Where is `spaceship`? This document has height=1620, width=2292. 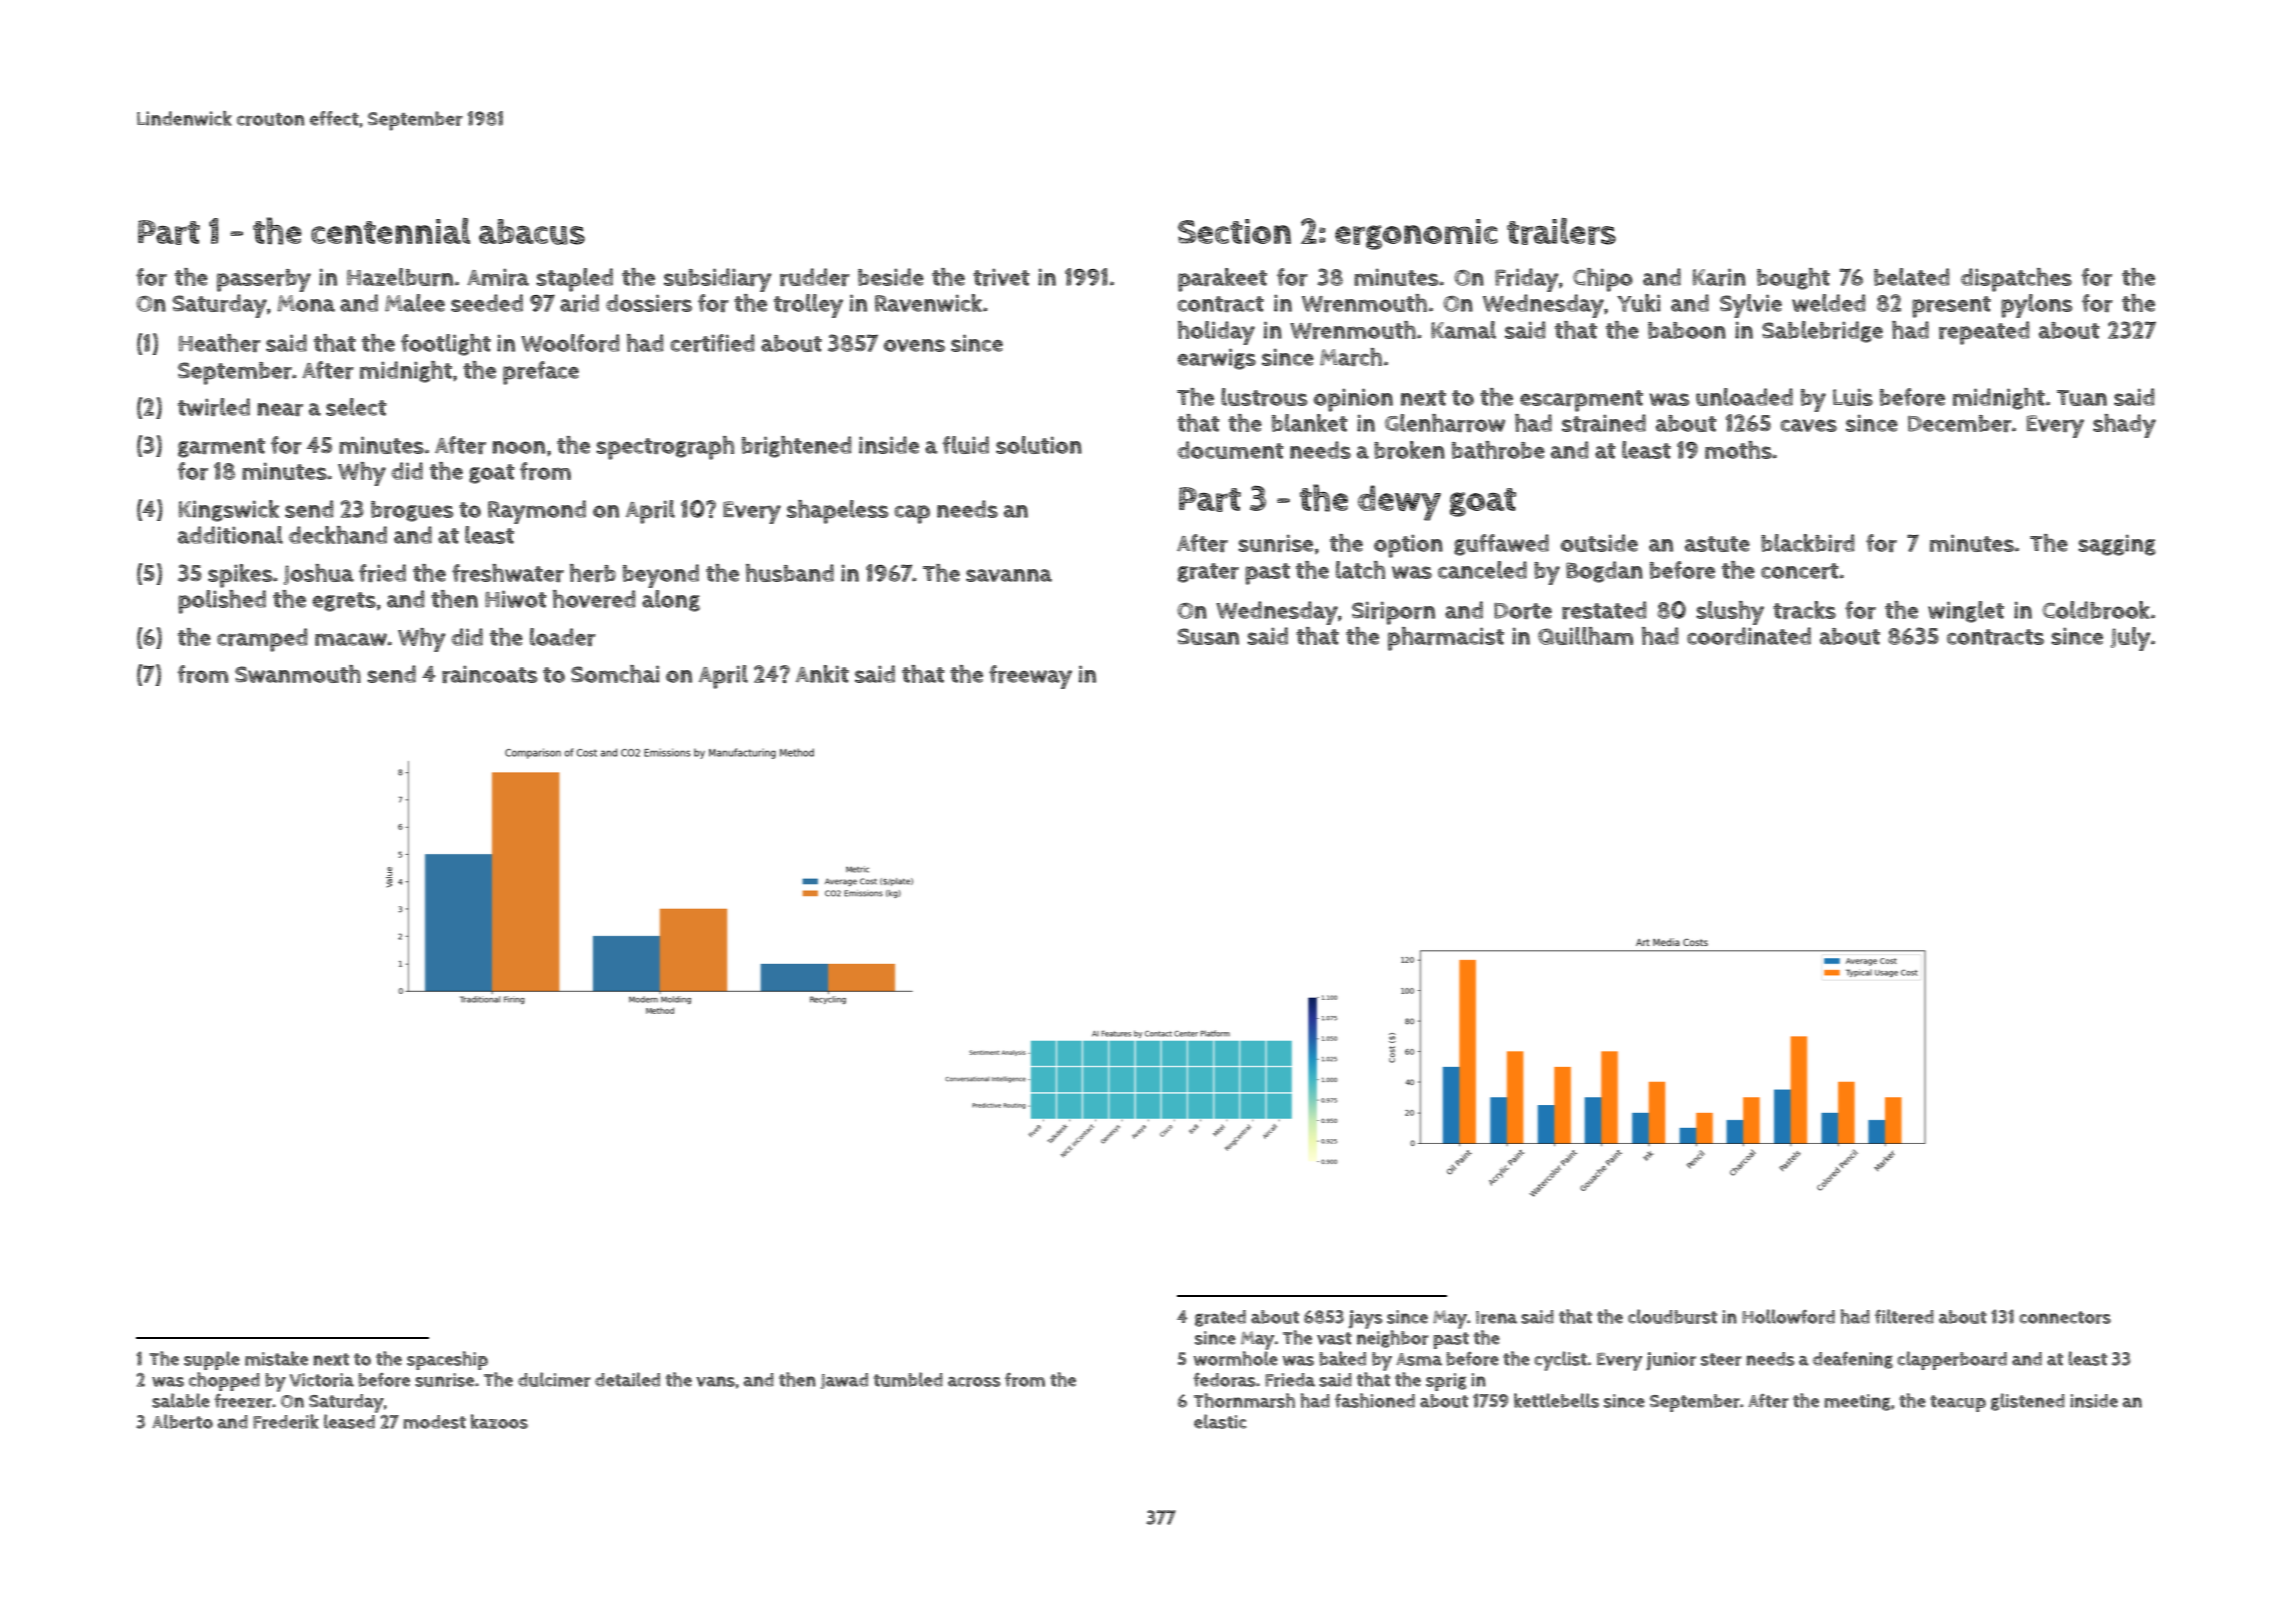
spaceship is located at coordinates (447, 1360).
